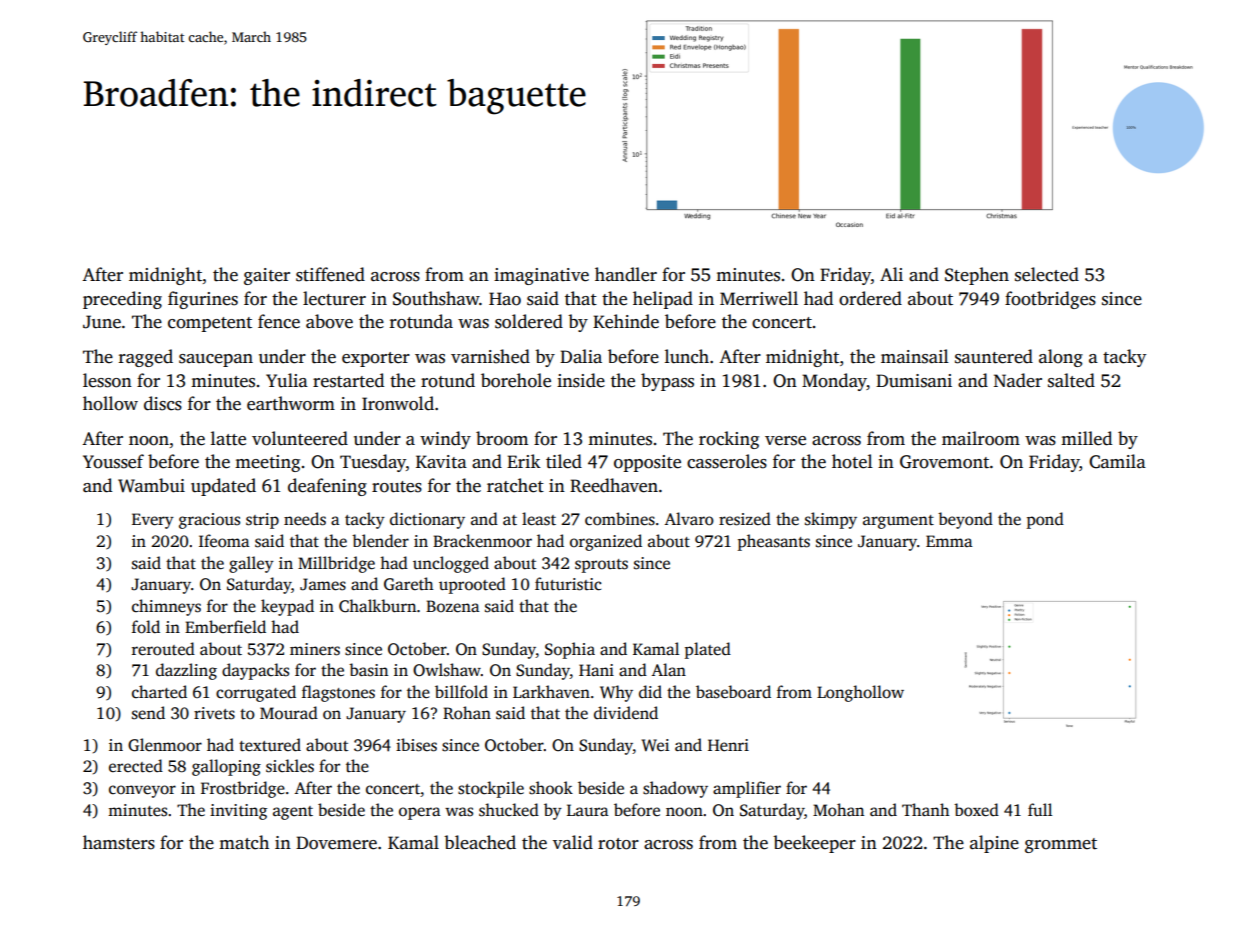 Image resolution: width=1233 pixels, height=952 pixels. I want to click on argument, so click(898, 522).
